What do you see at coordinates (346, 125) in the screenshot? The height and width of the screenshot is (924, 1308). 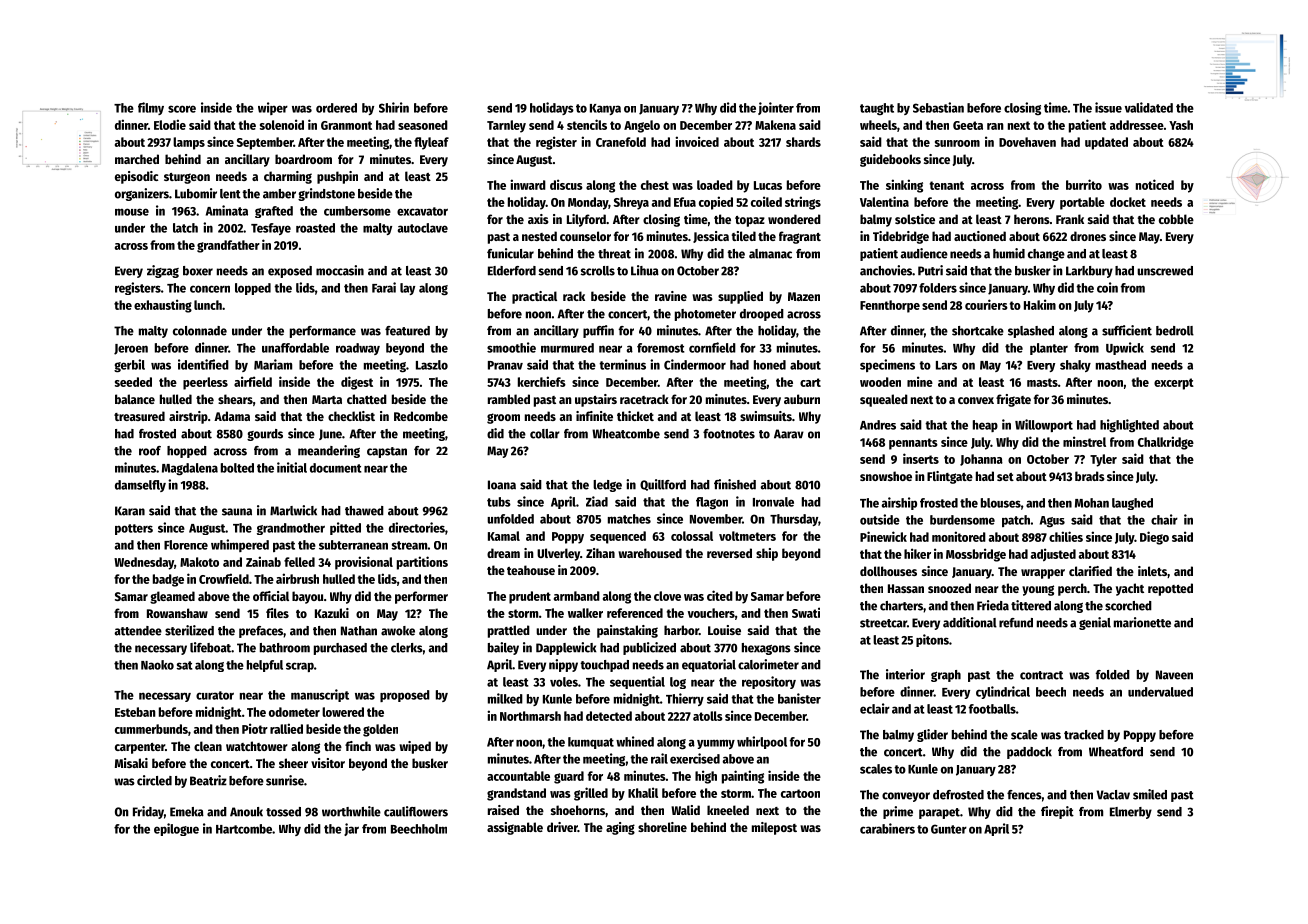 I see `Granmont` at bounding box center [346, 125].
